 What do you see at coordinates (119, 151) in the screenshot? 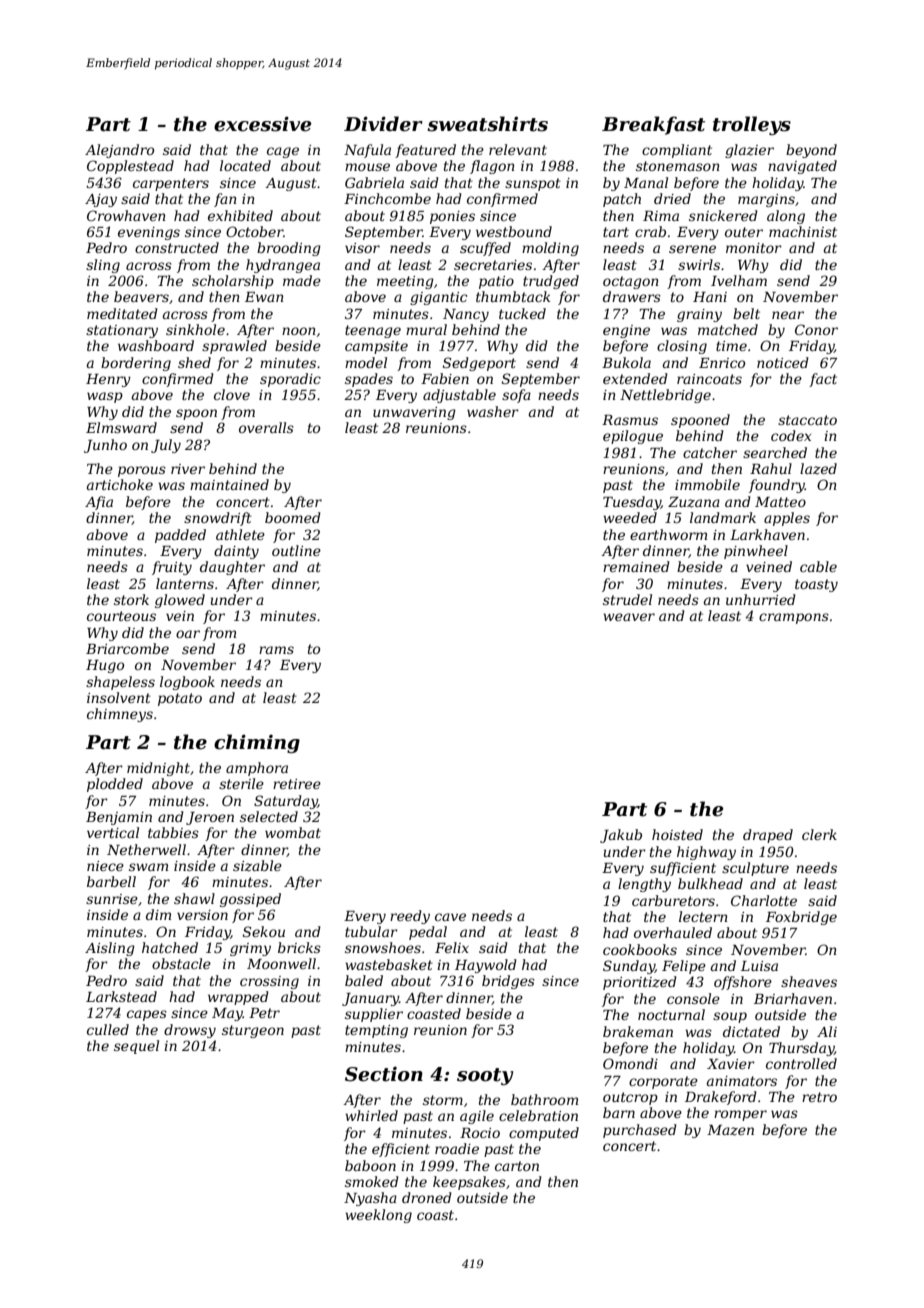
I see `Alejandro` at bounding box center [119, 151].
